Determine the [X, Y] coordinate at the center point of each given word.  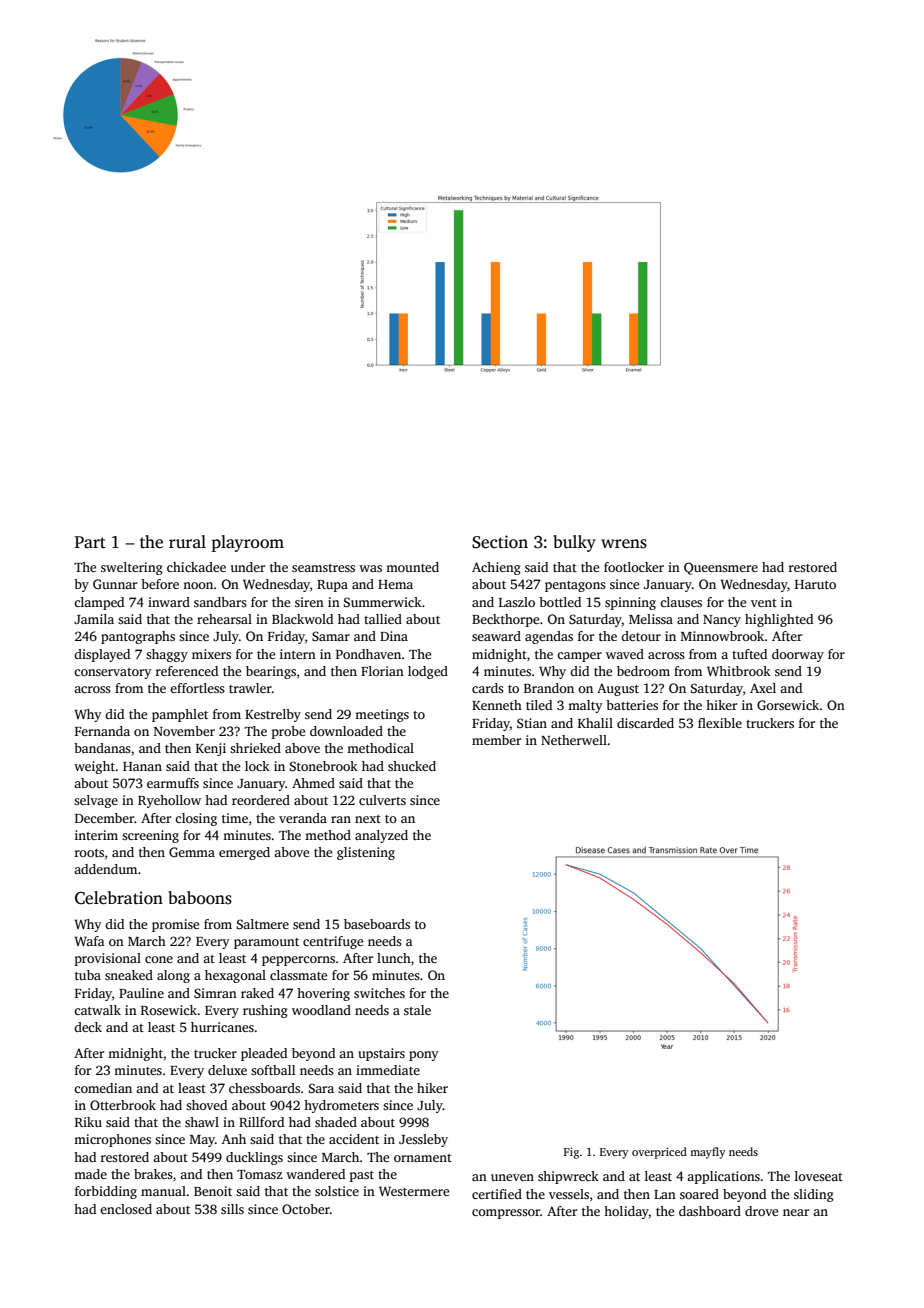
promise [175, 925]
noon [198, 585]
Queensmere [721, 568]
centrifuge [333, 942]
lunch [394, 958]
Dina [394, 636]
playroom [247, 543]
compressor [506, 1214]
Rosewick [169, 1010]
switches [379, 993]
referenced [187, 671]
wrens [624, 544]
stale [417, 1010]
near [796, 1212]
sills [232, 1209]
